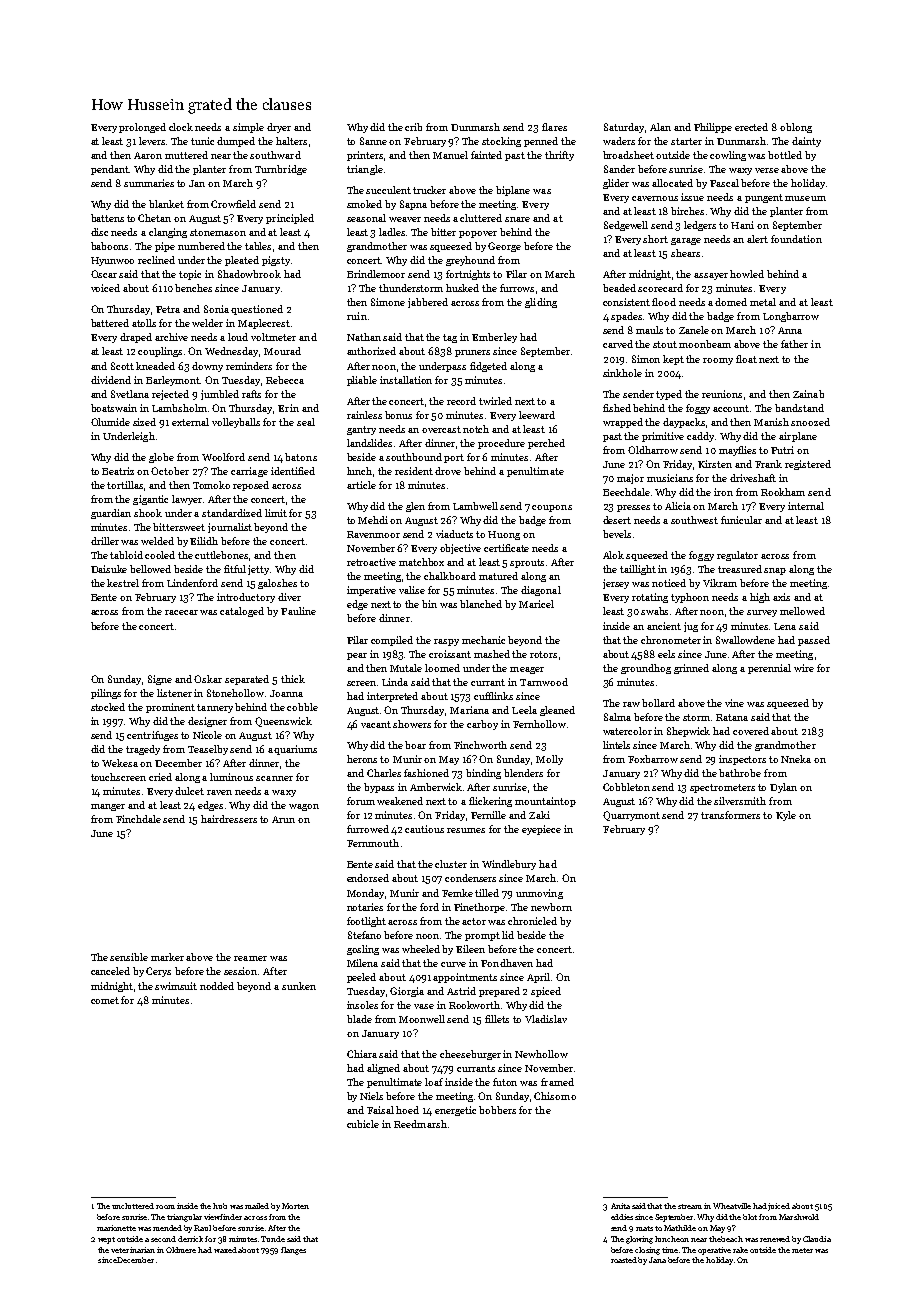 Image resolution: width=924 pixels, height=1308 pixels. I want to click on roasted, so click(624, 1260).
